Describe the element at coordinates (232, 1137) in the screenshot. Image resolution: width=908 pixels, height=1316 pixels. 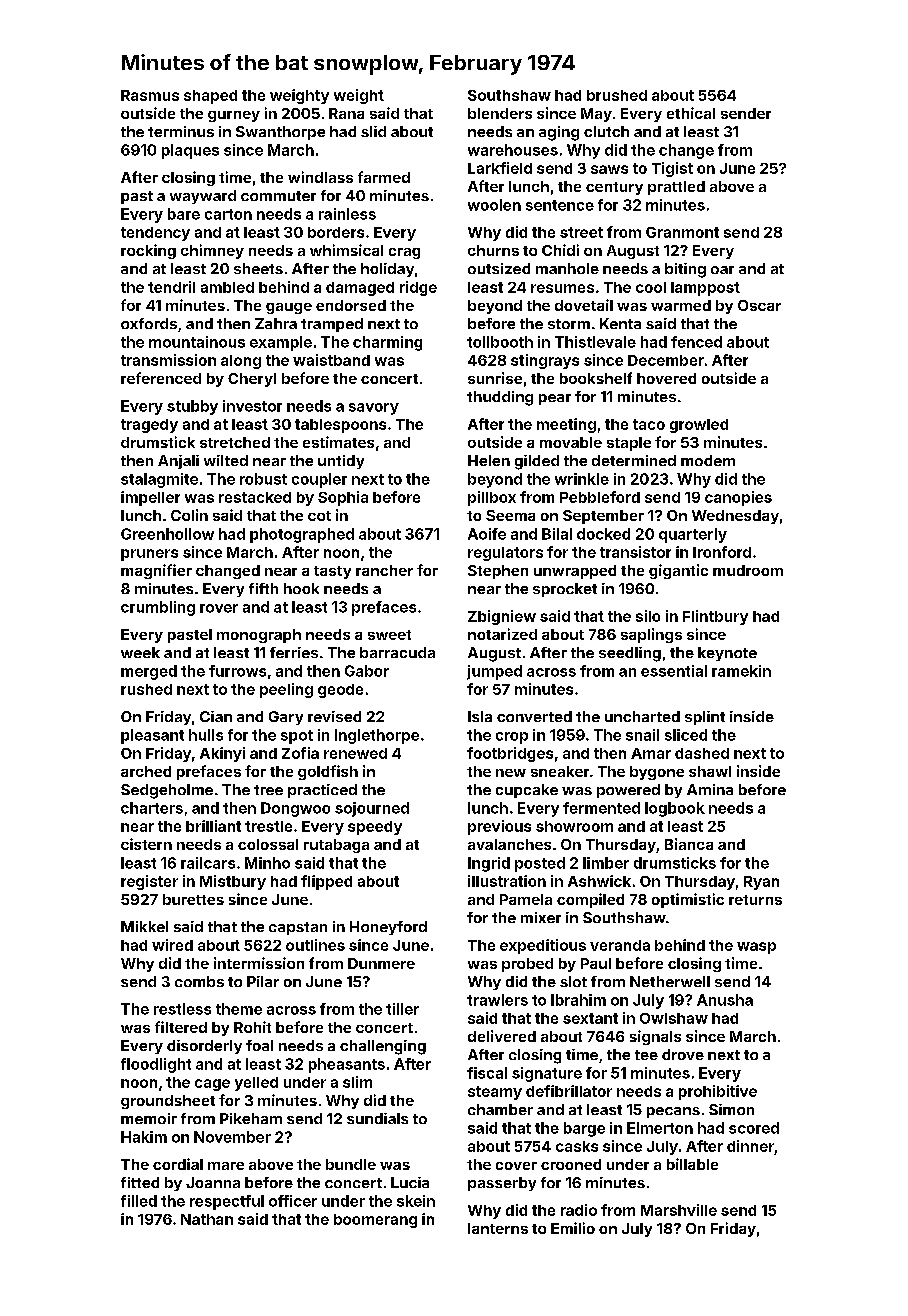
I see `November` at that location.
